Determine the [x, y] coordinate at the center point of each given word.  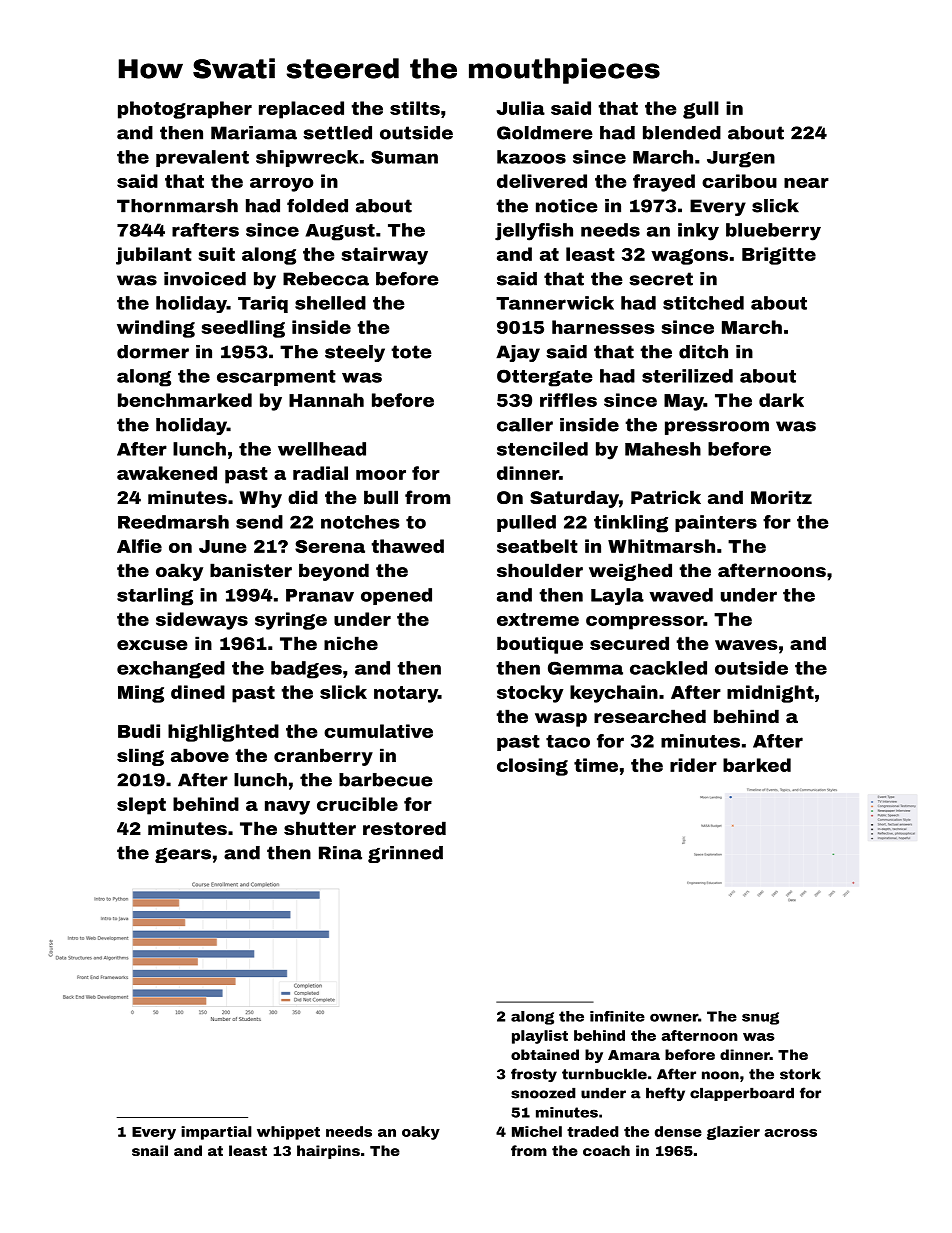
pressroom [717, 428]
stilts [415, 108]
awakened [167, 473]
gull [701, 110]
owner [674, 1017]
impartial [216, 1133]
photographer [185, 110]
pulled [526, 523]
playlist [540, 1037]
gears [183, 855]
